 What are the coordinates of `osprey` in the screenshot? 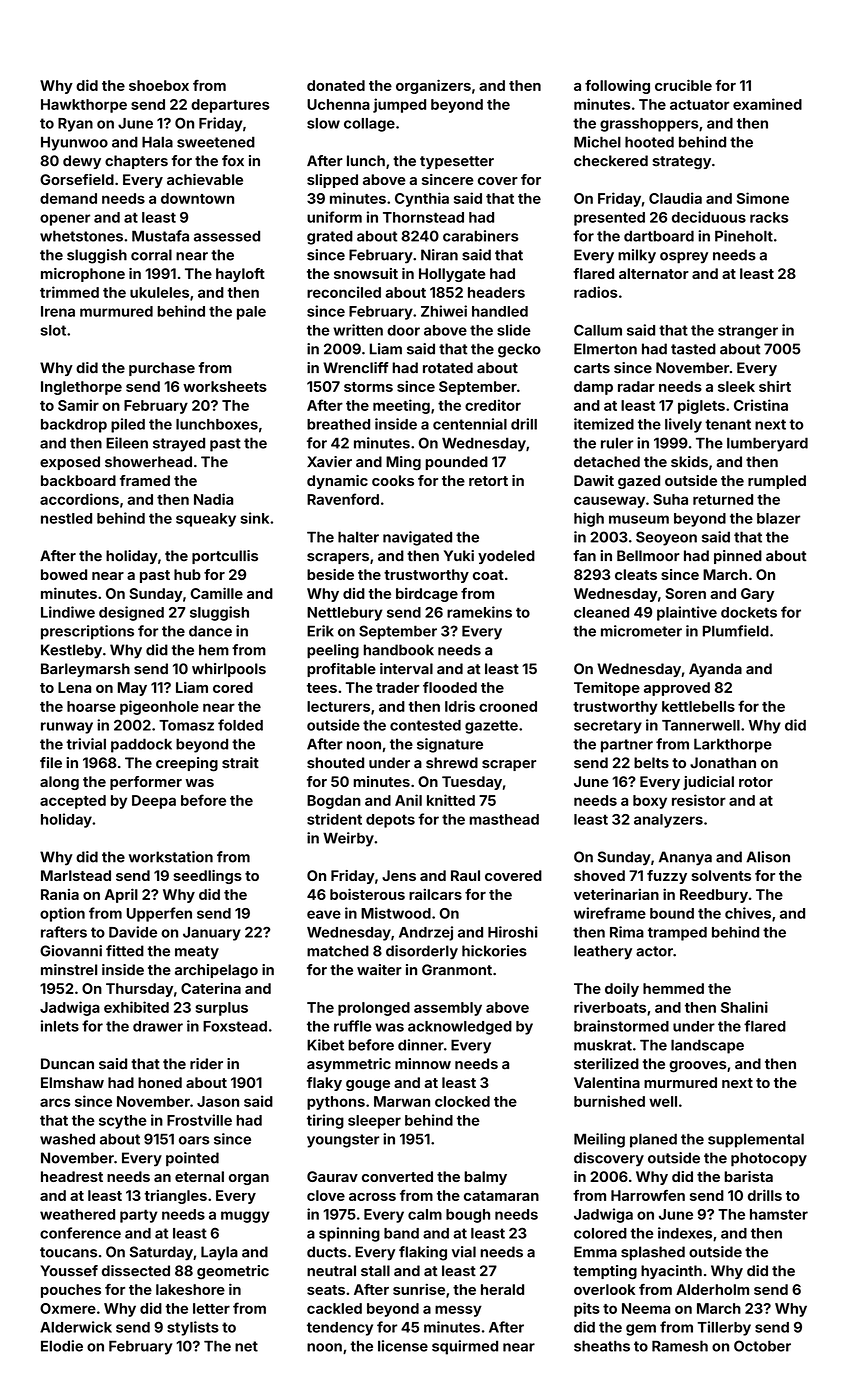 It's located at (684, 258).
